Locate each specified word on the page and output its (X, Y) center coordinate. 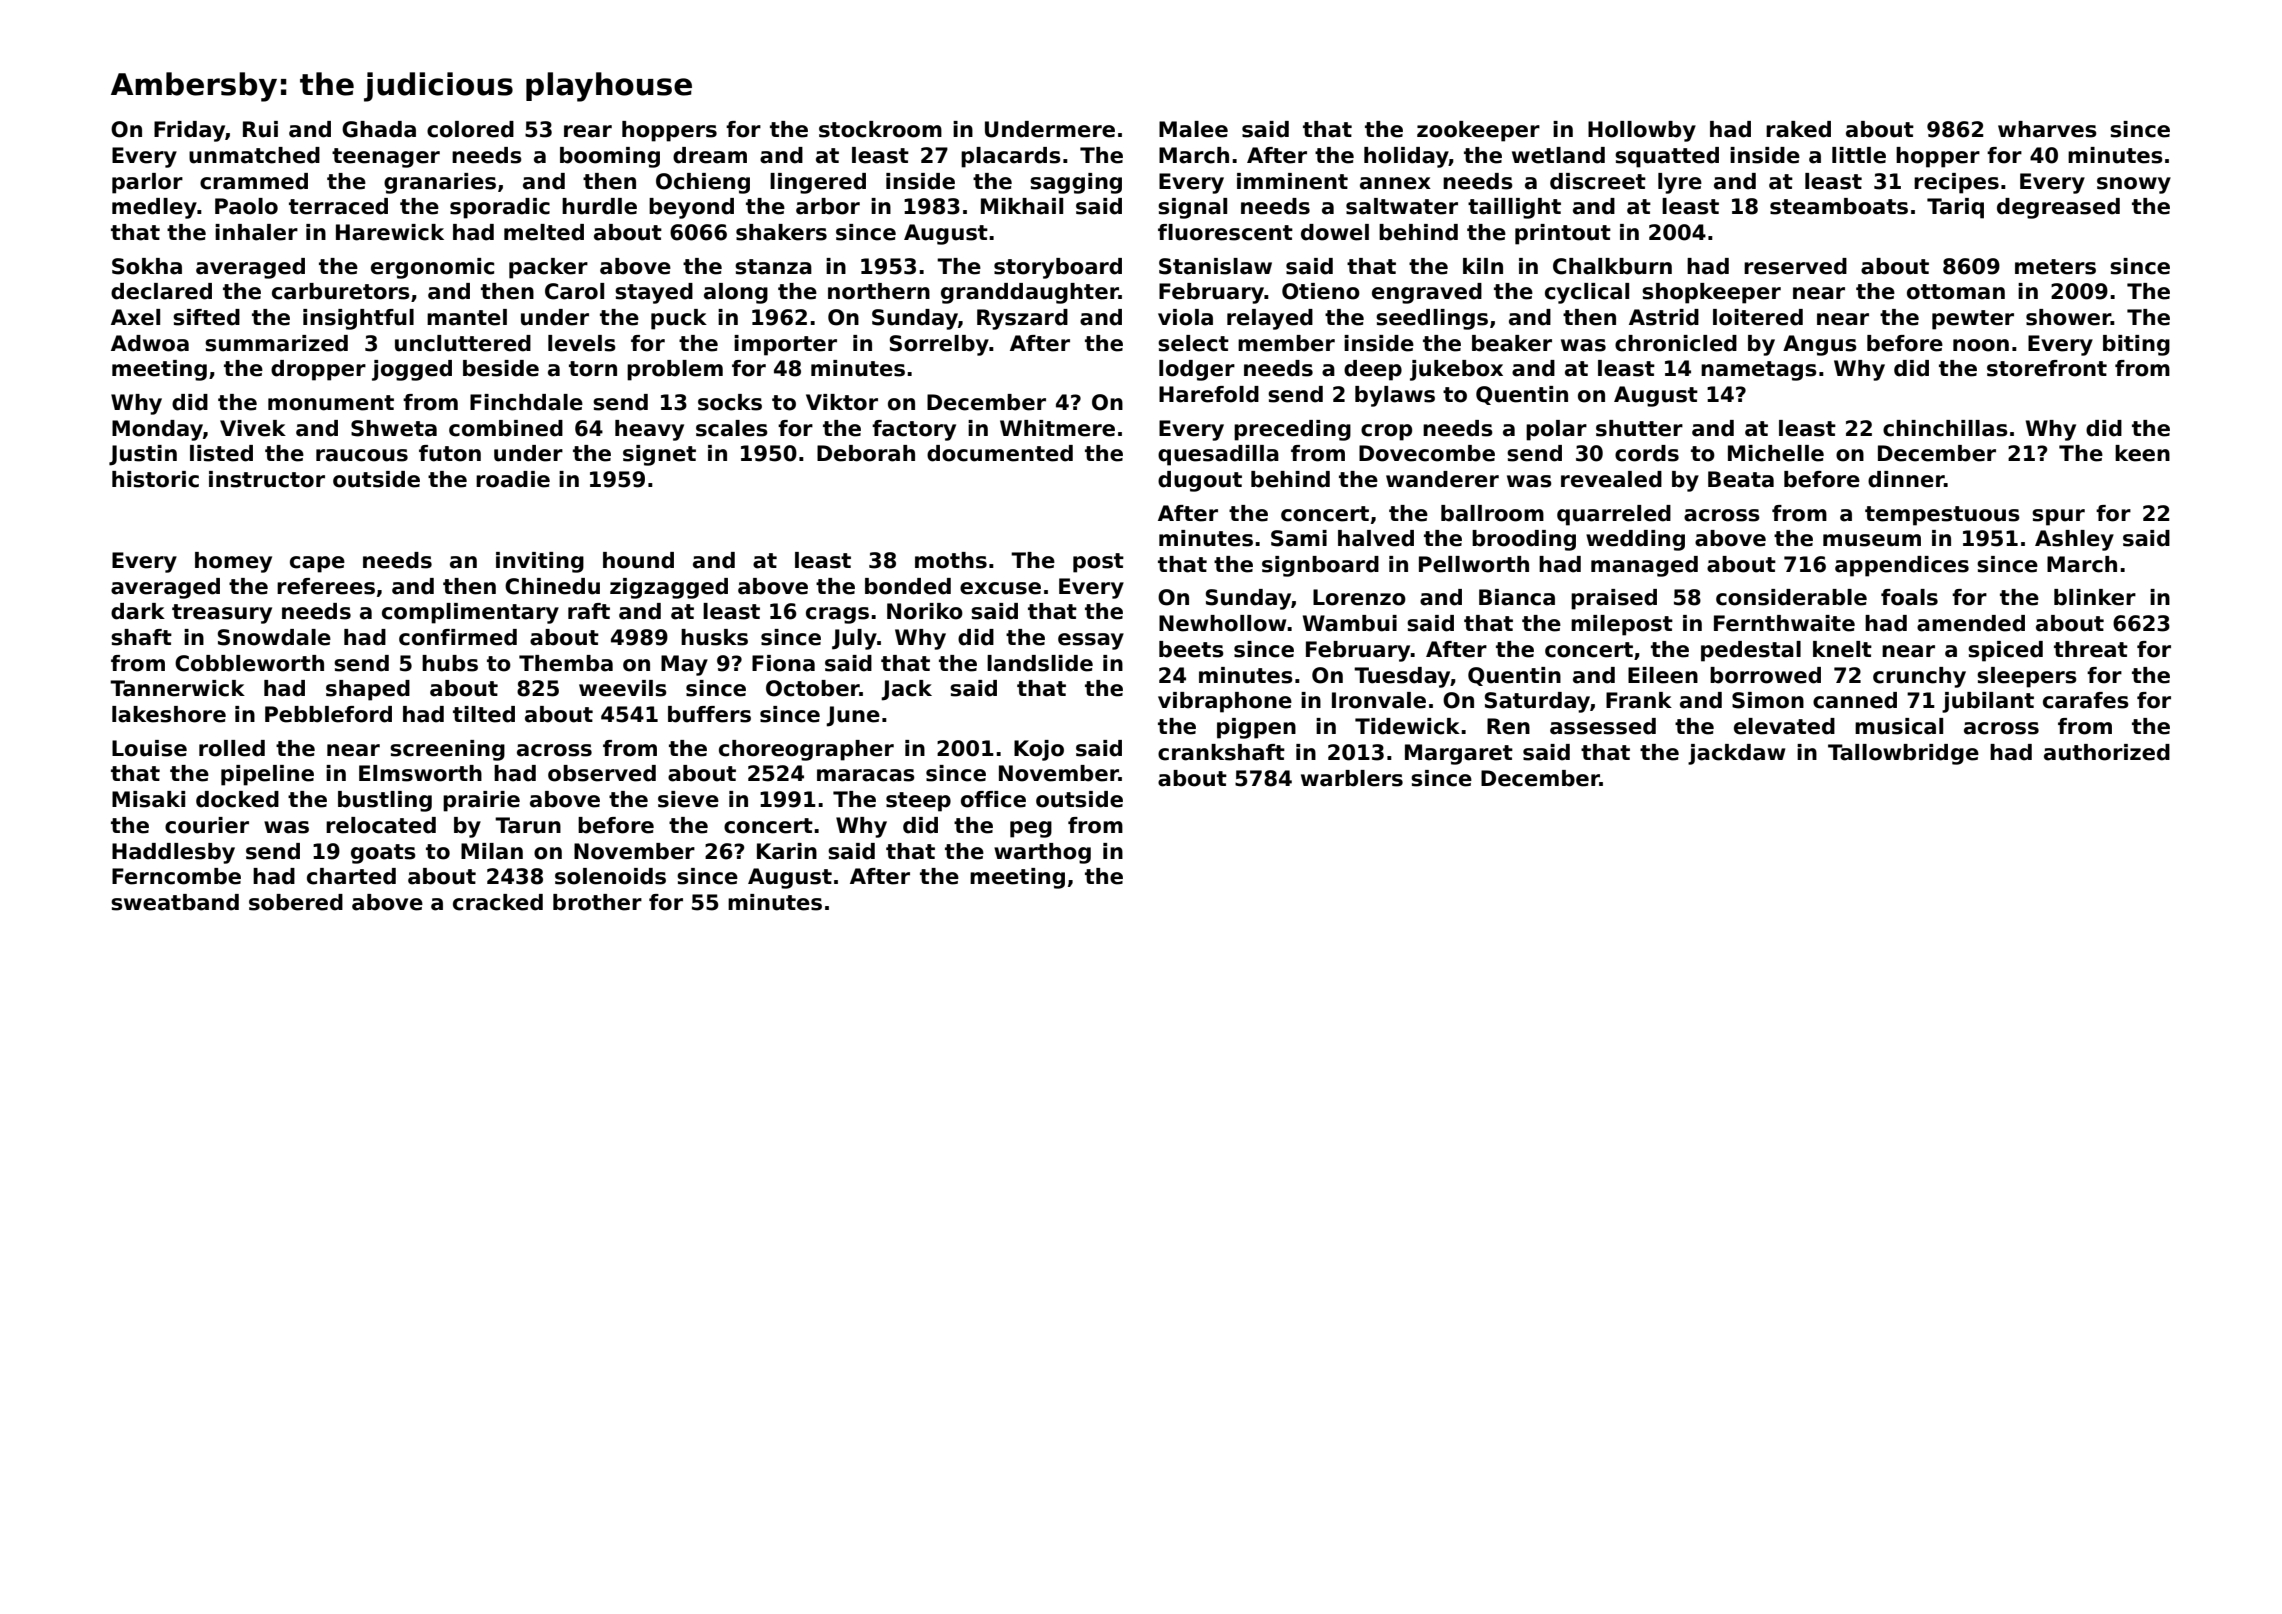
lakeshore (169, 714)
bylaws (1395, 396)
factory (914, 430)
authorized (2107, 752)
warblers (1352, 778)
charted (351, 876)
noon (1981, 345)
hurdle (599, 206)
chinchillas (1945, 428)
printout (1563, 234)
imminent (1292, 181)
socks (730, 402)
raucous (362, 455)
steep (918, 802)
